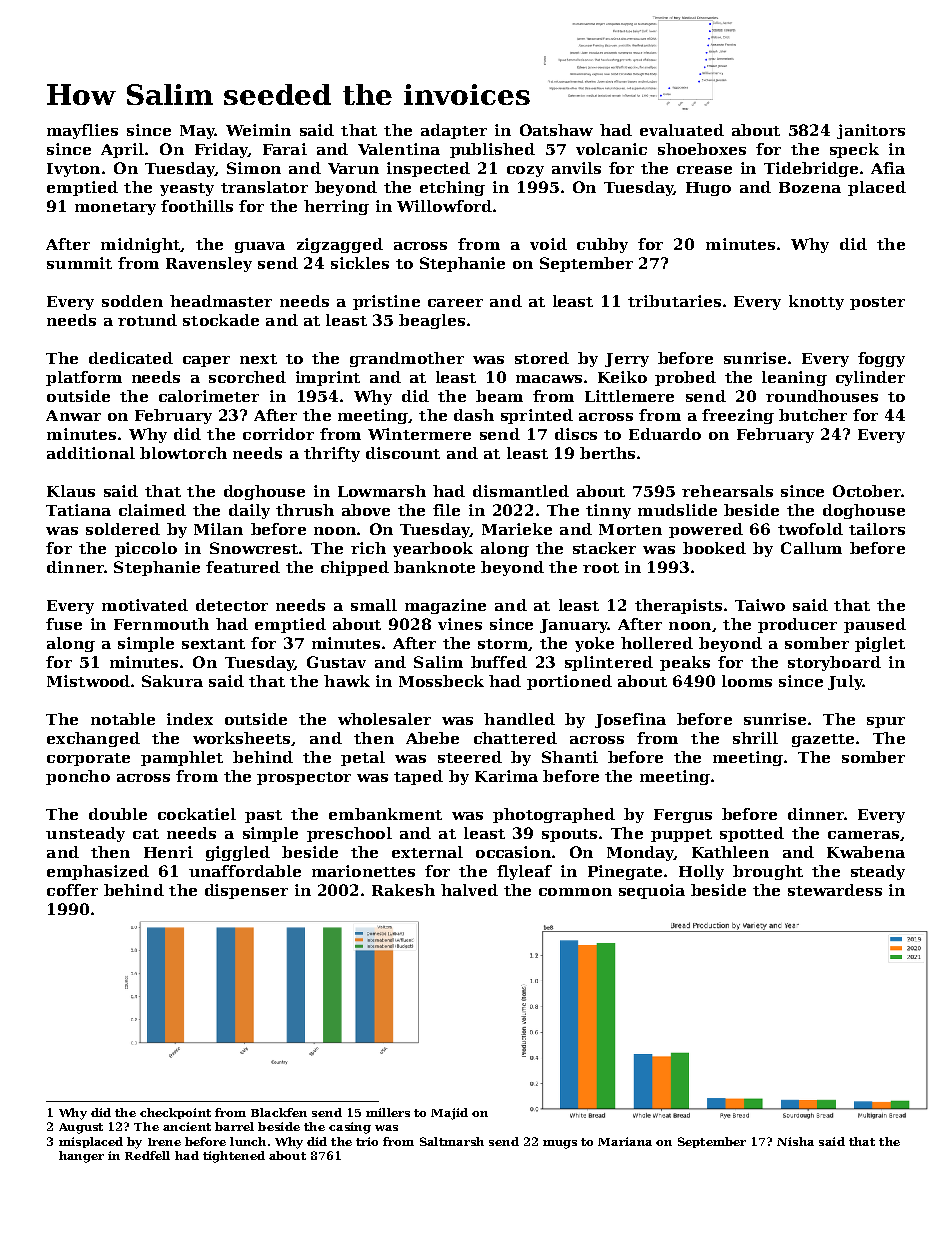  What do you see at coordinates (560, 1144) in the screenshot?
I see `mugs` at bounding box center [560, 1144].
